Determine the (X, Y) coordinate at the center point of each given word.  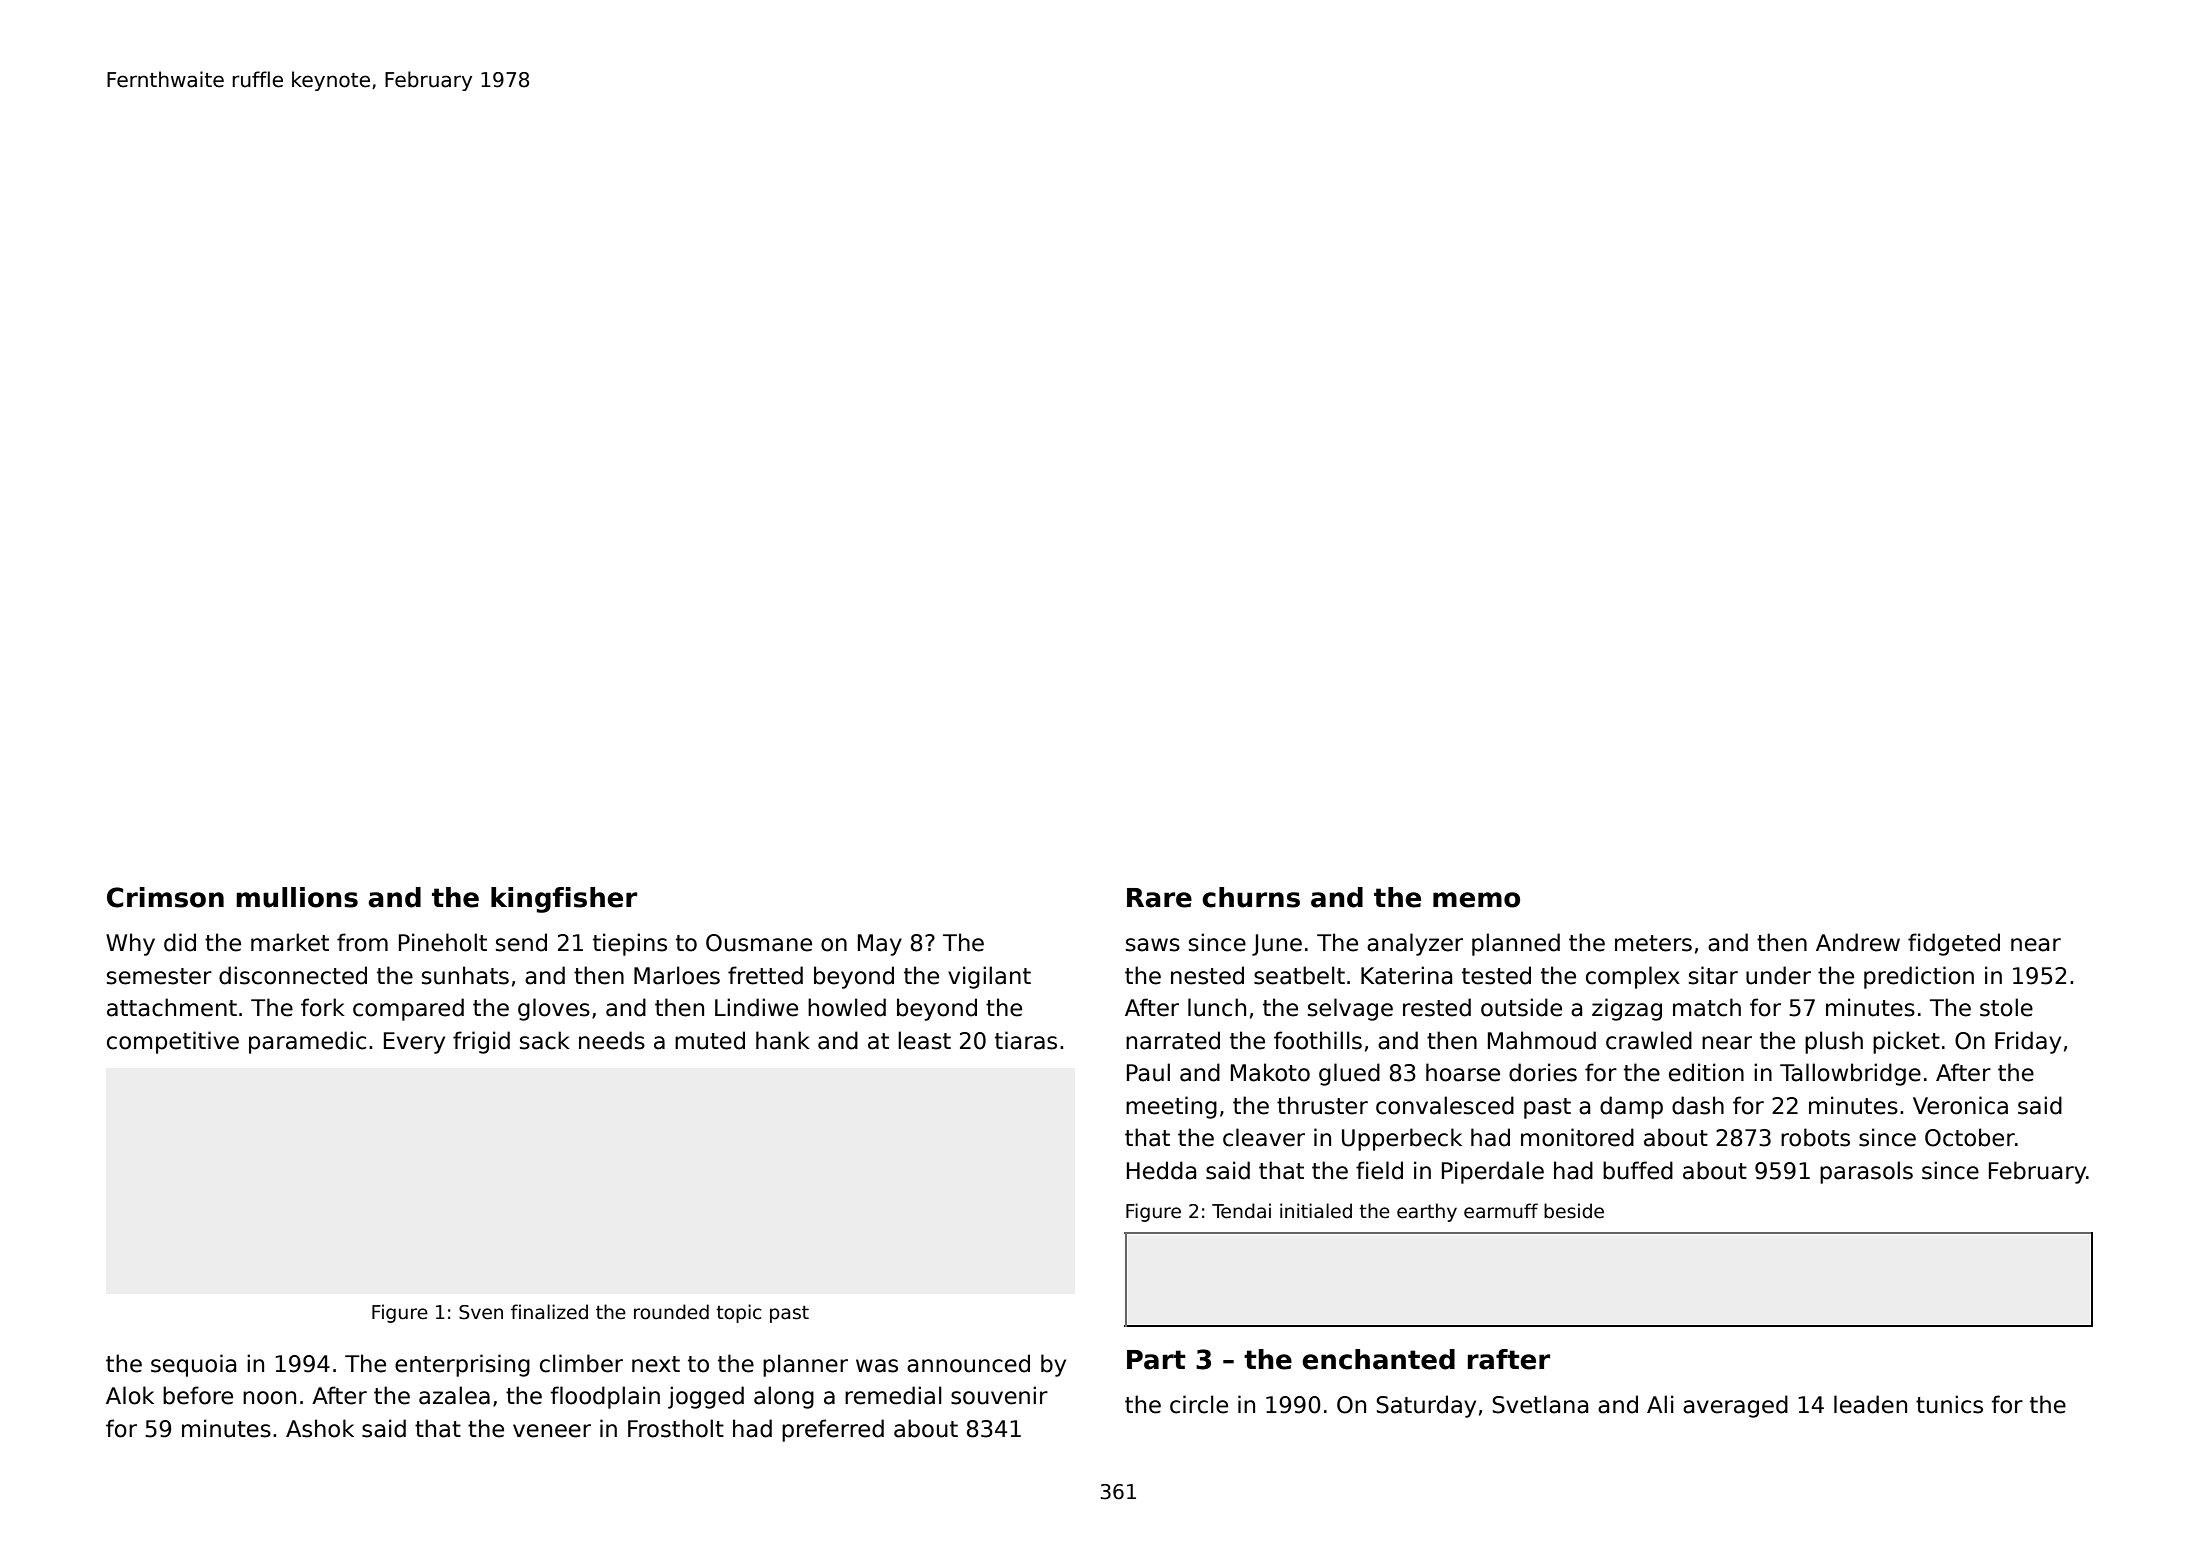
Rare (1159, 898)
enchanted (1378, 1359)
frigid (481, 1042)
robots (1815, 1137)
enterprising (462, 1365)
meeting (1171, 1107)
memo (1476, 900)
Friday (2028, 1042)
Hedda (1161, 1170)
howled (847, 1007)
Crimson (165, 897)
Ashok (320, 1428)
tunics (1949, 1404)
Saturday (1426, 1406)
